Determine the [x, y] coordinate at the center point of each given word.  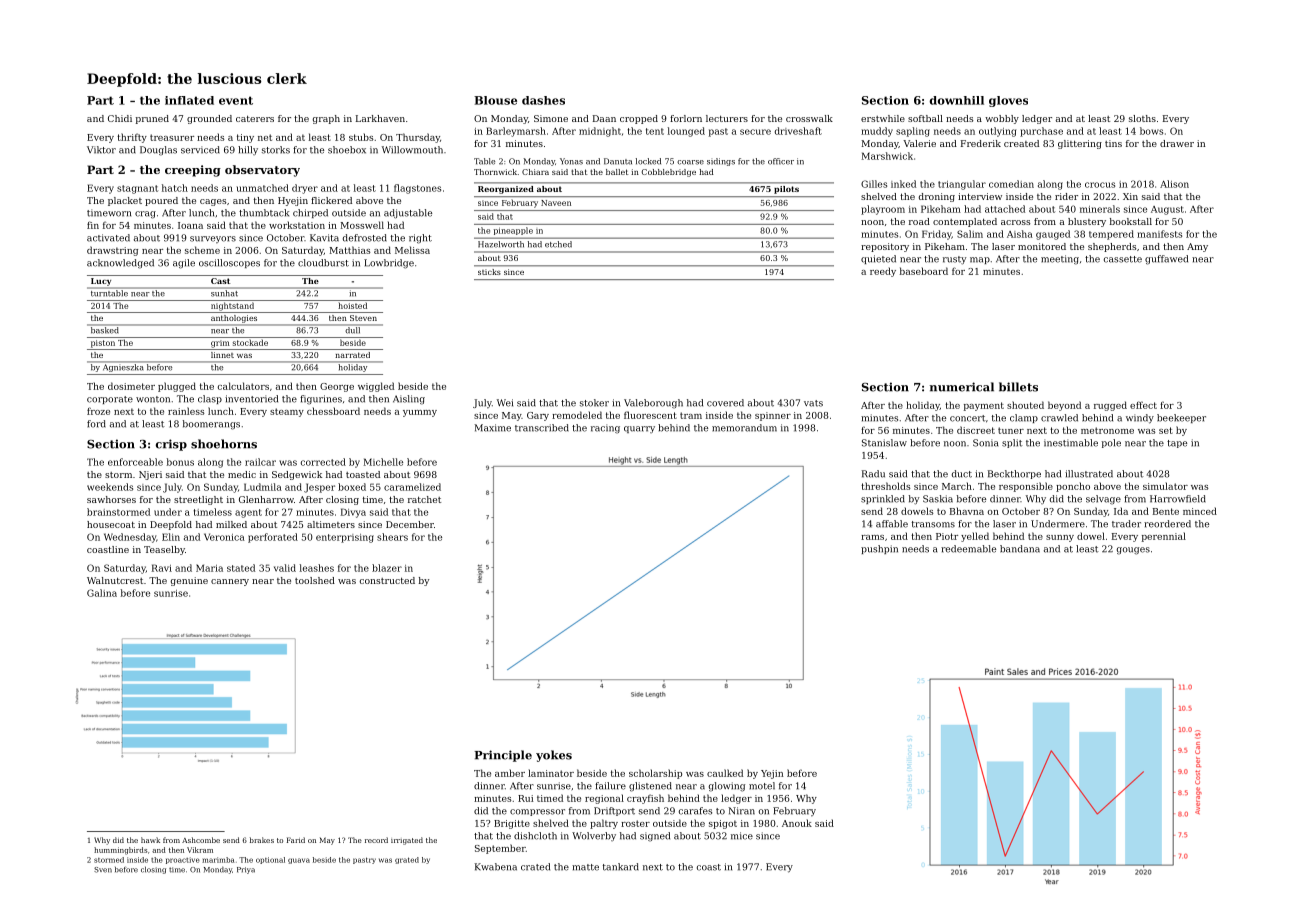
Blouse [495, 100]
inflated [189, 100]
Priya [246, 870]
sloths [1142, 118]
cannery [230, 582]
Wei [505, 403]
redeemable [968, 549]
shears [392, 537]
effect [1143, 405]
